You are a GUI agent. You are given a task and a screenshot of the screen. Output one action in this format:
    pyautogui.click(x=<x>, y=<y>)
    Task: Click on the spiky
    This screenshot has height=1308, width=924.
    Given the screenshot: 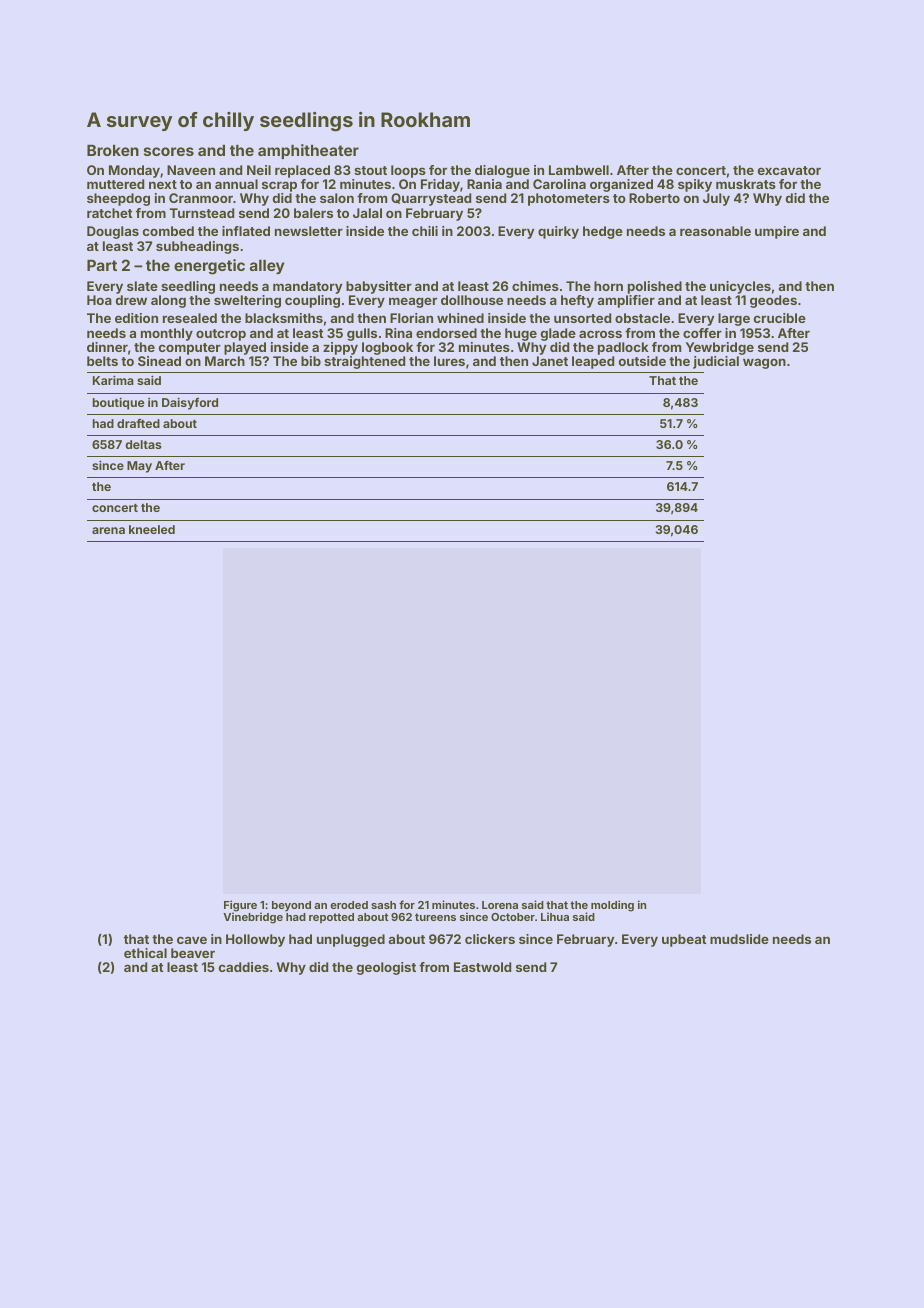 What is the action you would take?
    pyautogui.click(x=695, y=185)
